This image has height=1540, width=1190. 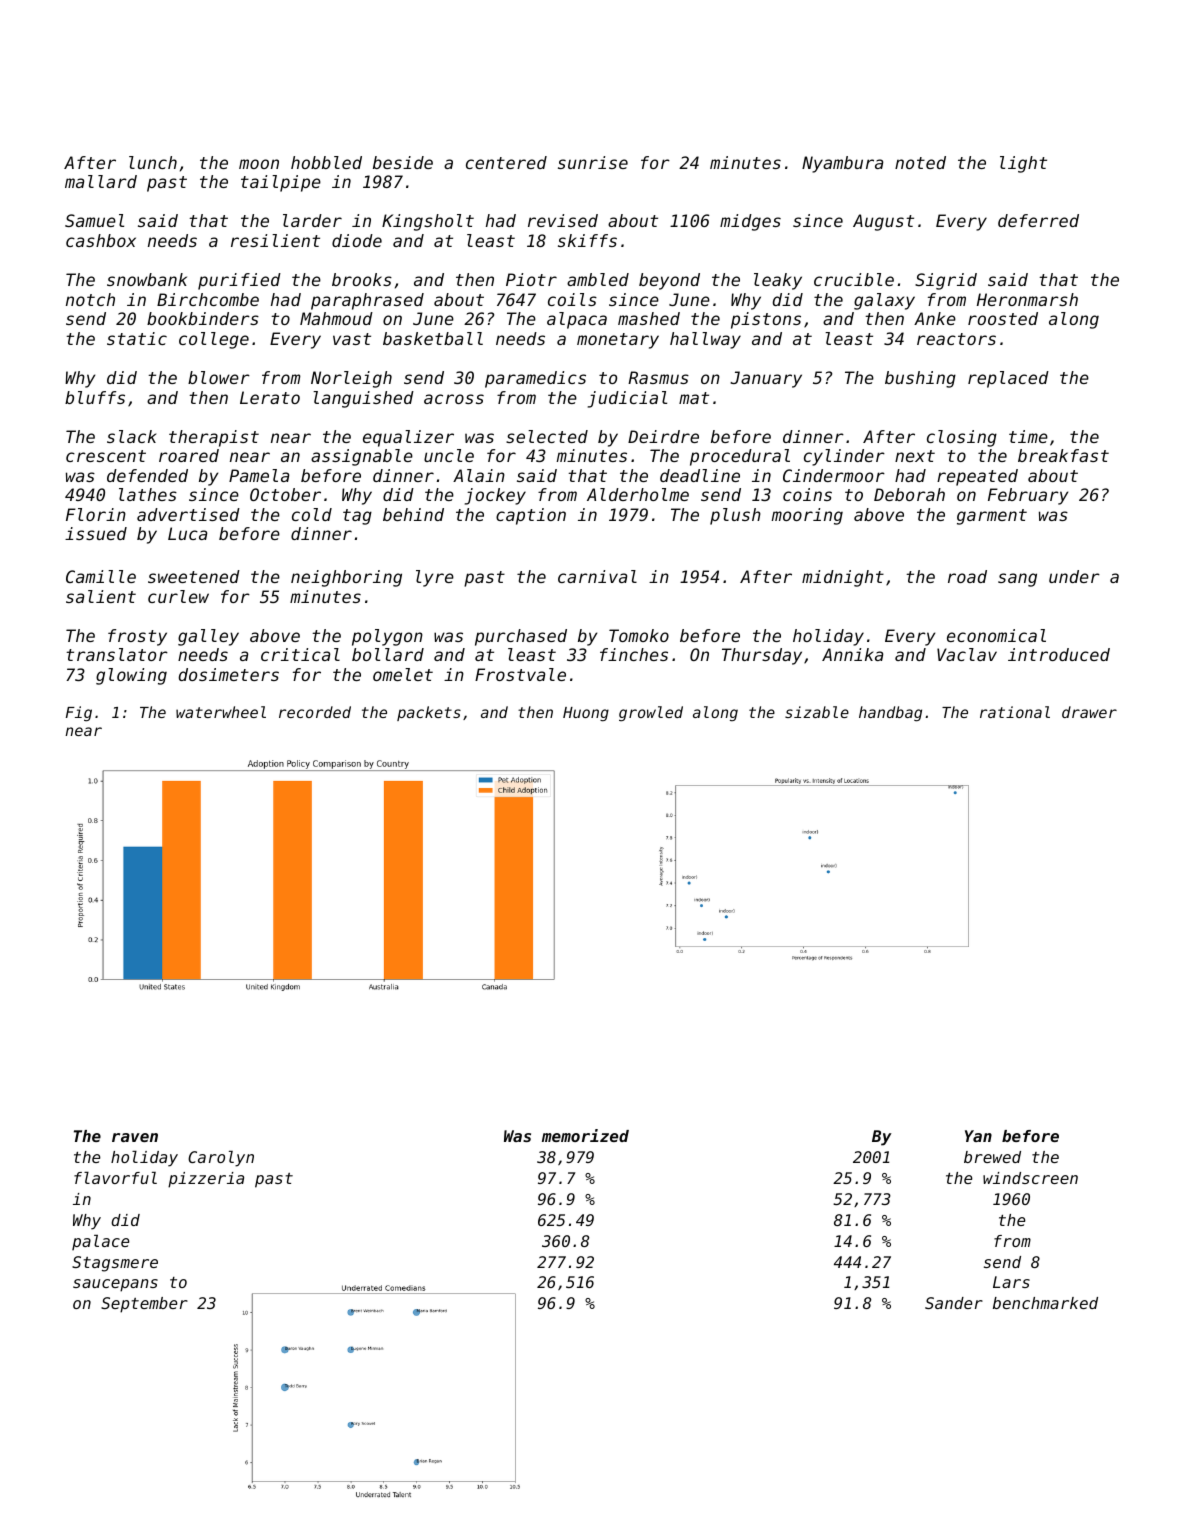 What do you see at coordinates (1017, 580) in the image?
I see `sang` at bounding box center [1017, 580].
